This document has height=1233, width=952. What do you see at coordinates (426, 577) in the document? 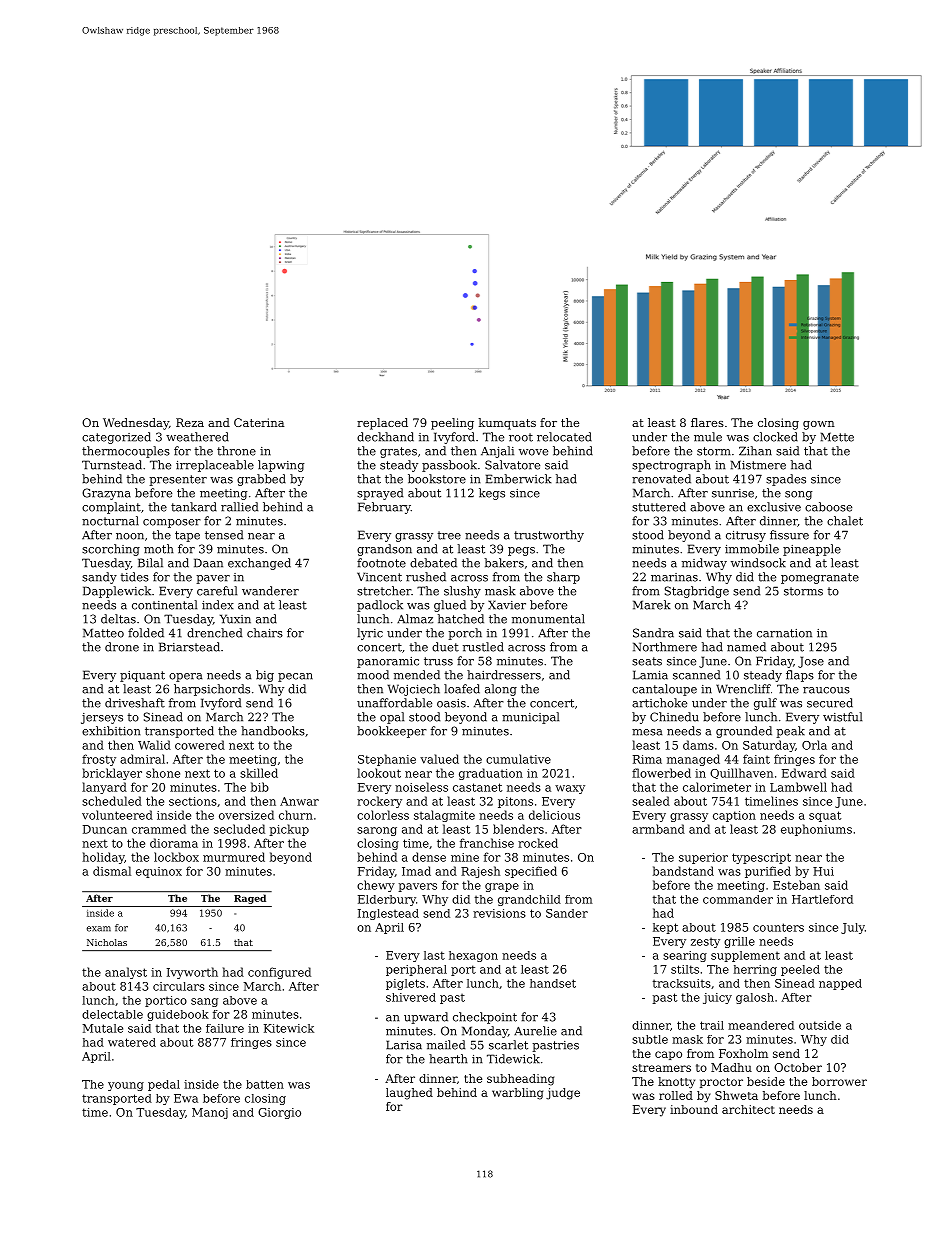
I see `rushed` at bounding box center [426, 577].
